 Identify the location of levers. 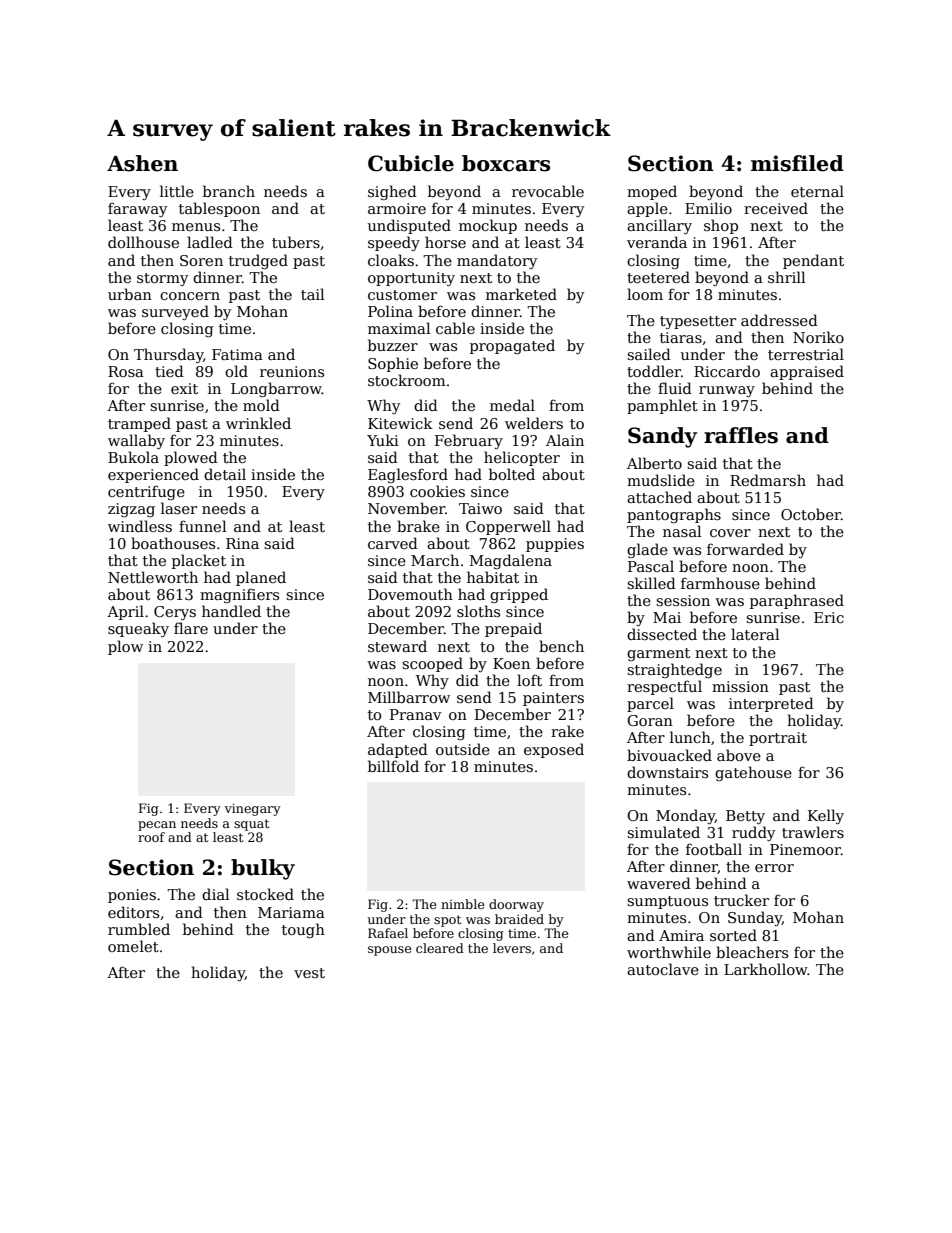
(512, 948).
